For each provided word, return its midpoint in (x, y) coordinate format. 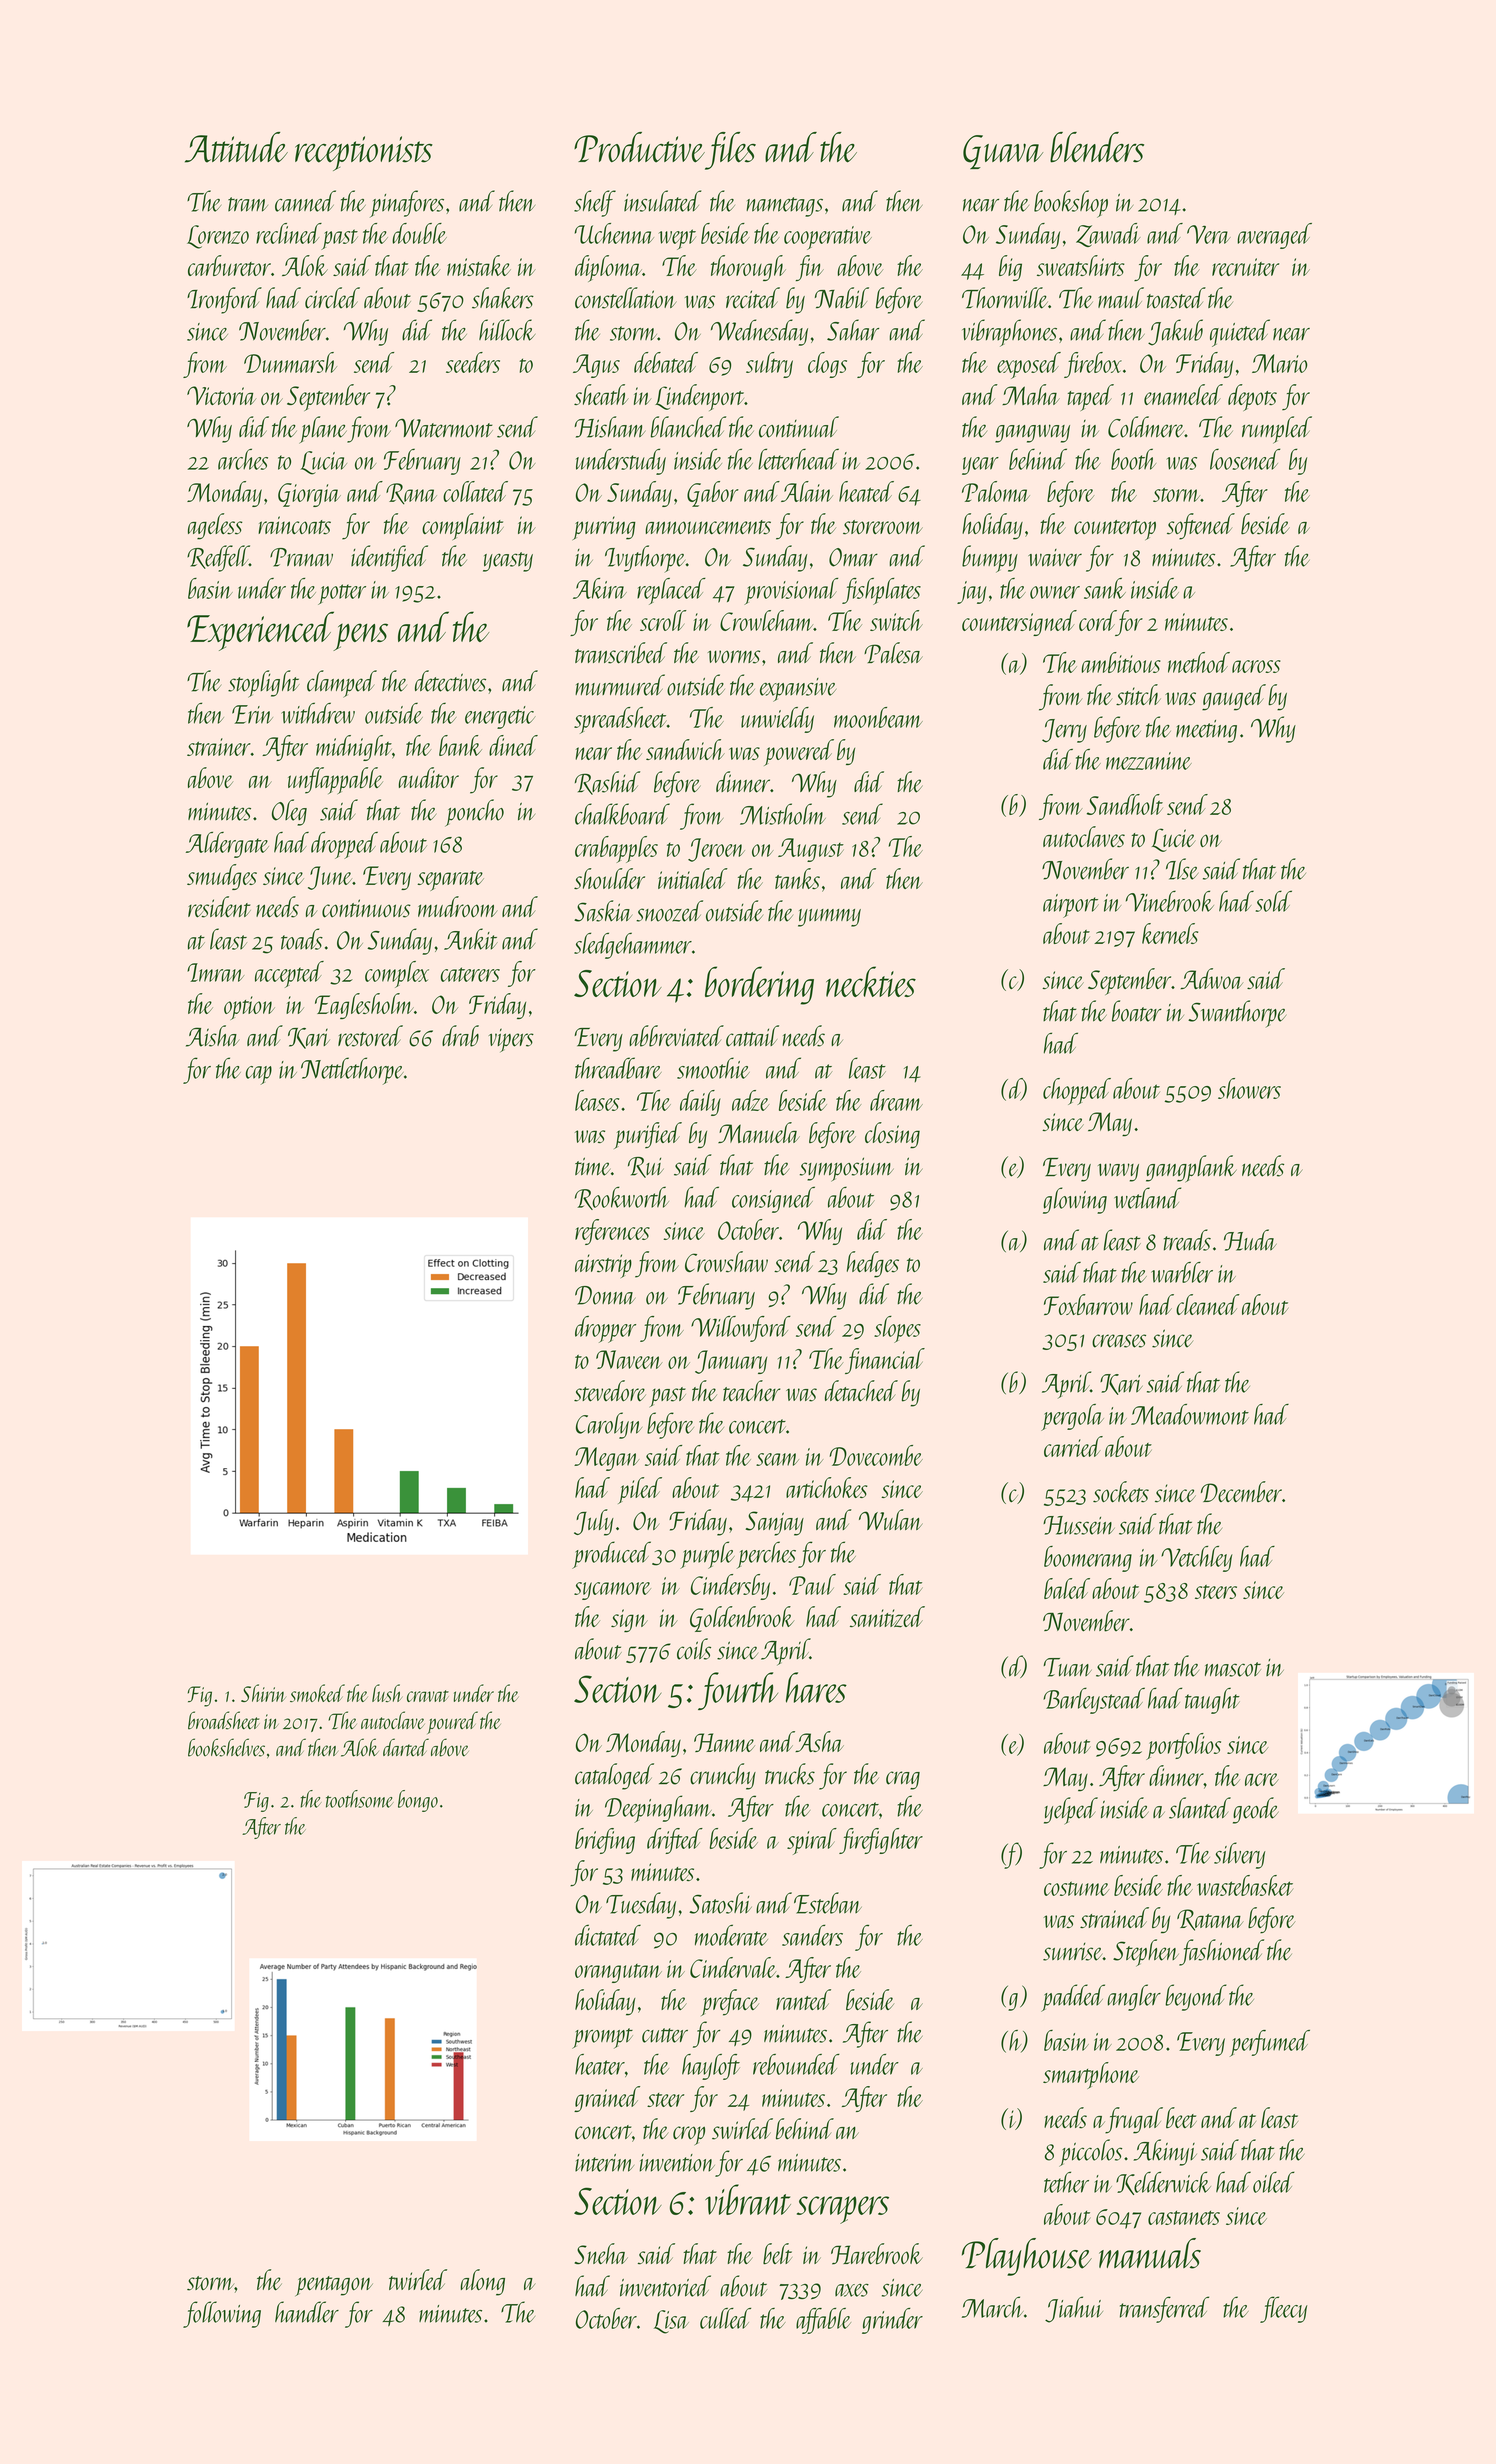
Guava (1003, 152)
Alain (807, 491)
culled (725, 2318)
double (419, 233)
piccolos (1090, 2153)
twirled (418, 2280)
